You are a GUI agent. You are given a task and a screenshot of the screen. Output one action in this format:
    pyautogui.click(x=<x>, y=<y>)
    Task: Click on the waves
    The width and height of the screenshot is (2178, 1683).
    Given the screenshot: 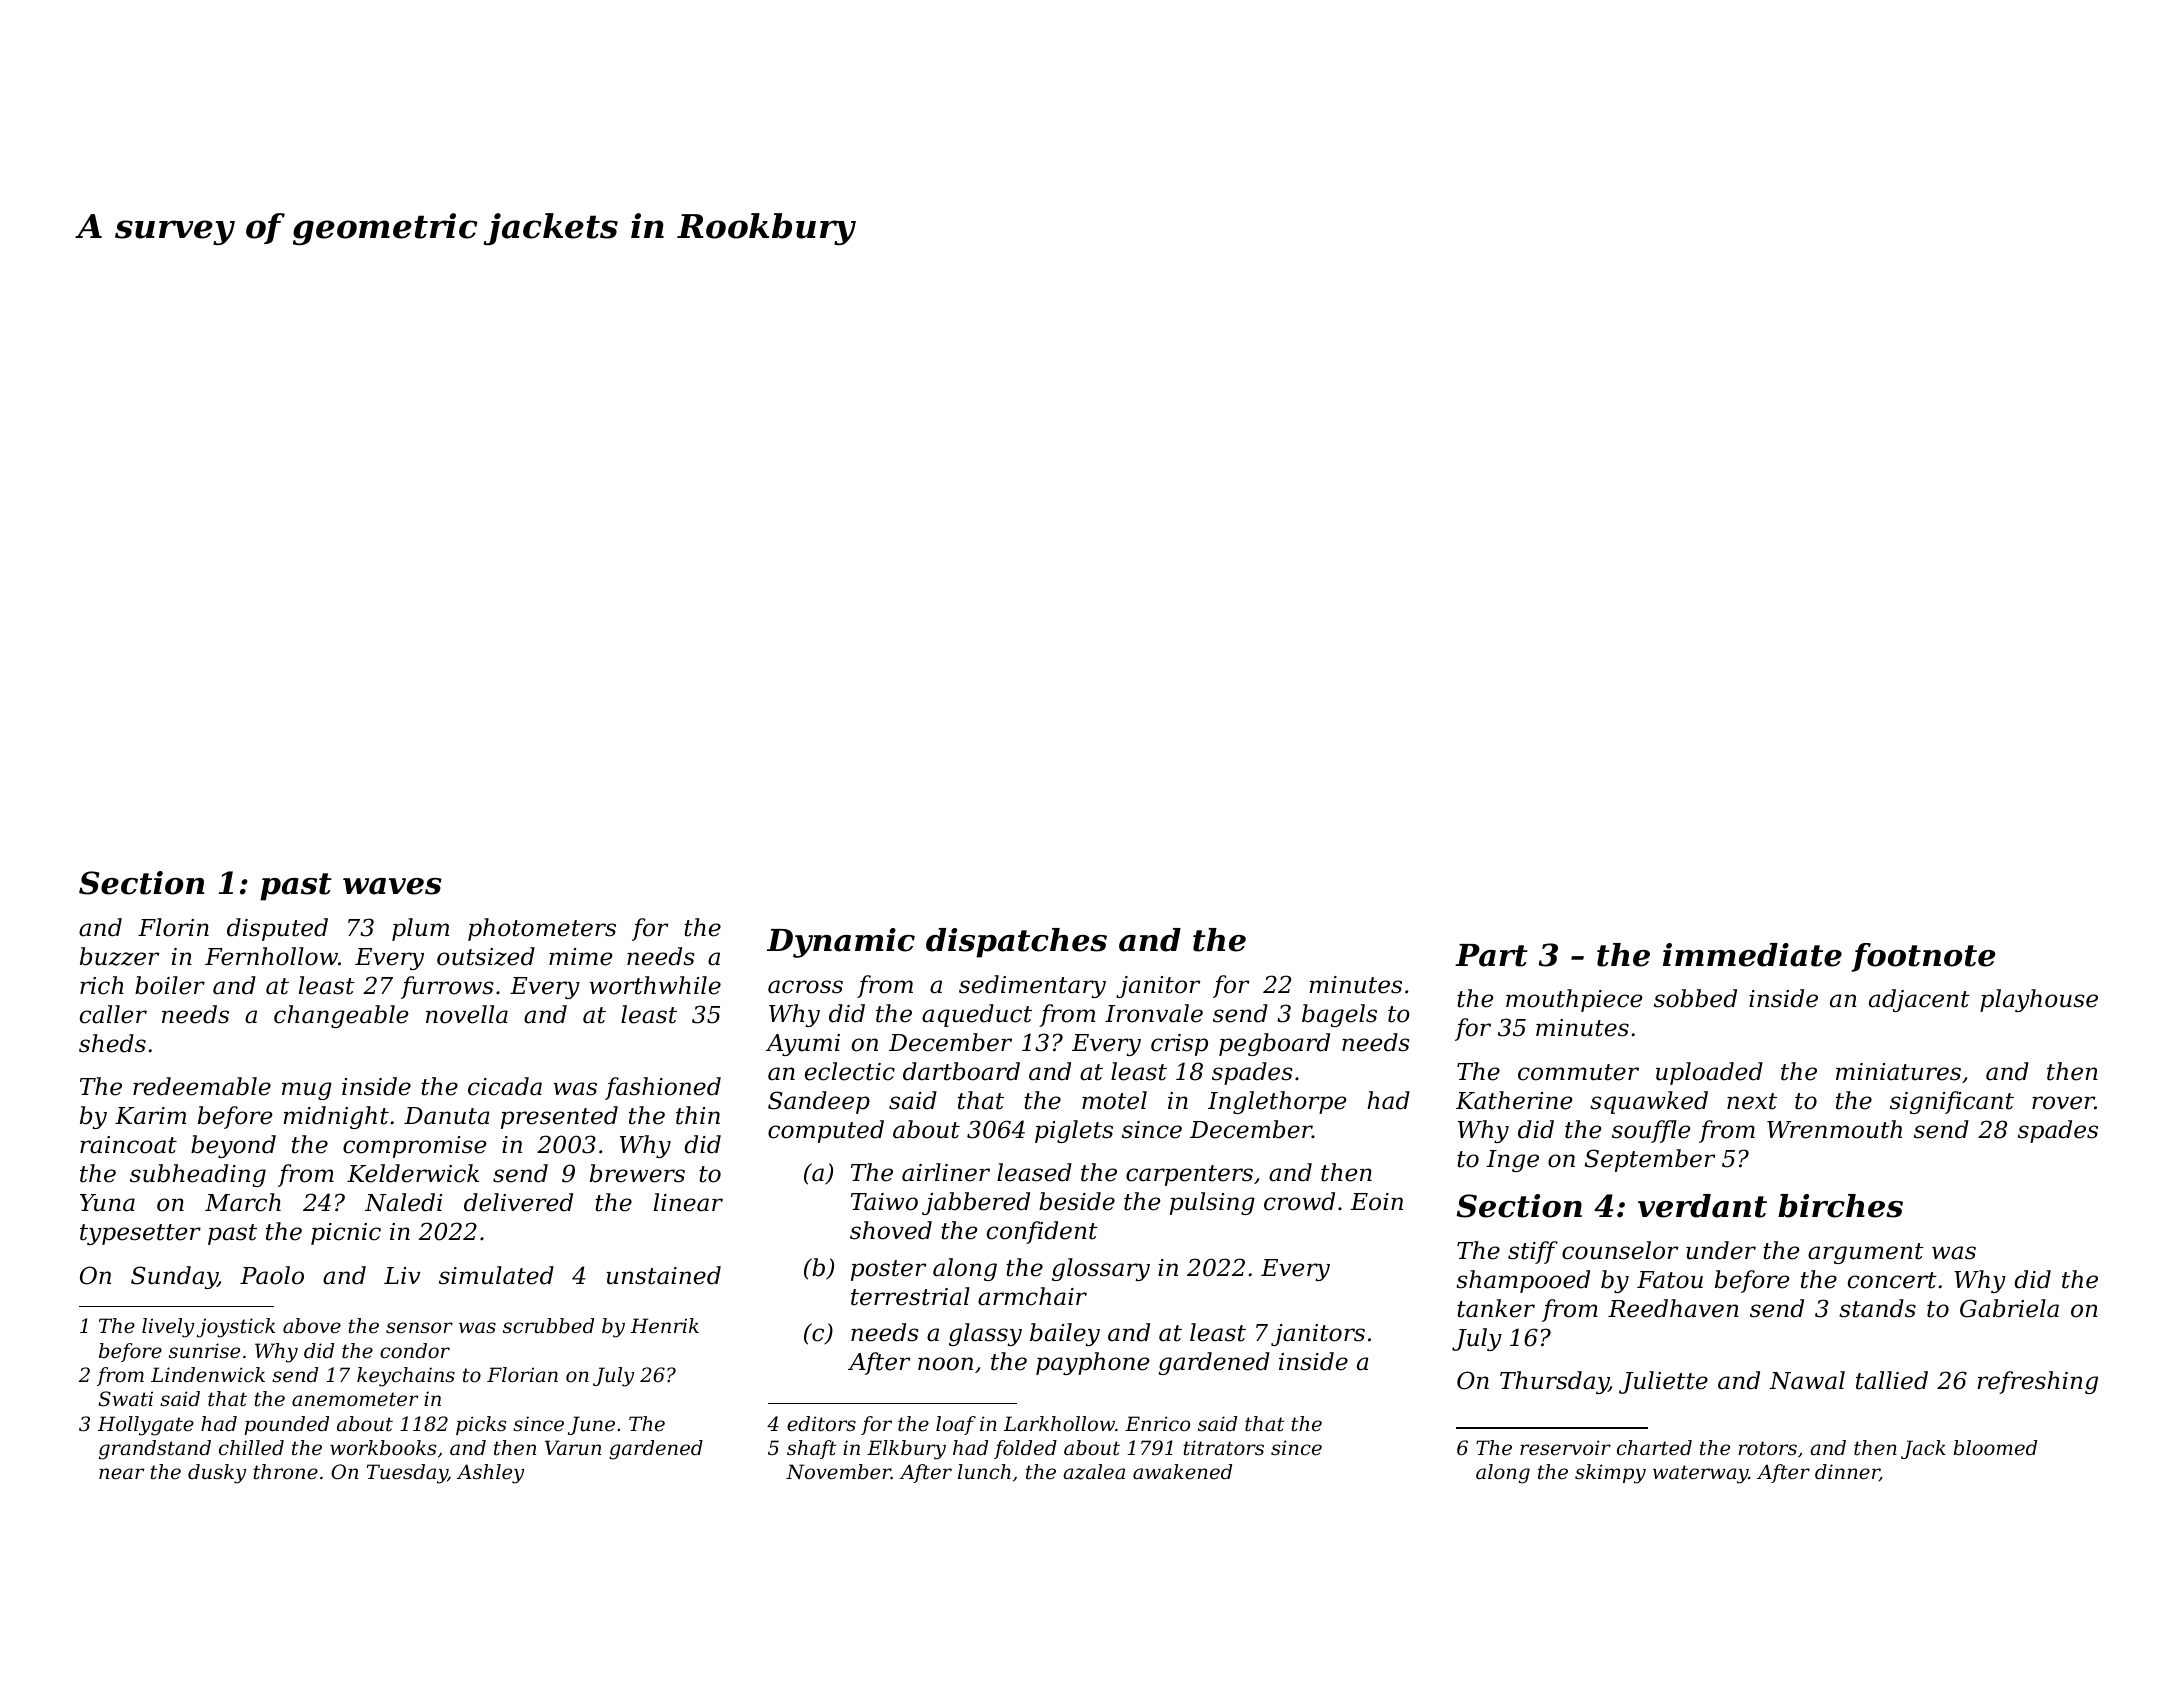 What is the action you would take?
    pyautogui.click(x=392, y=886)
